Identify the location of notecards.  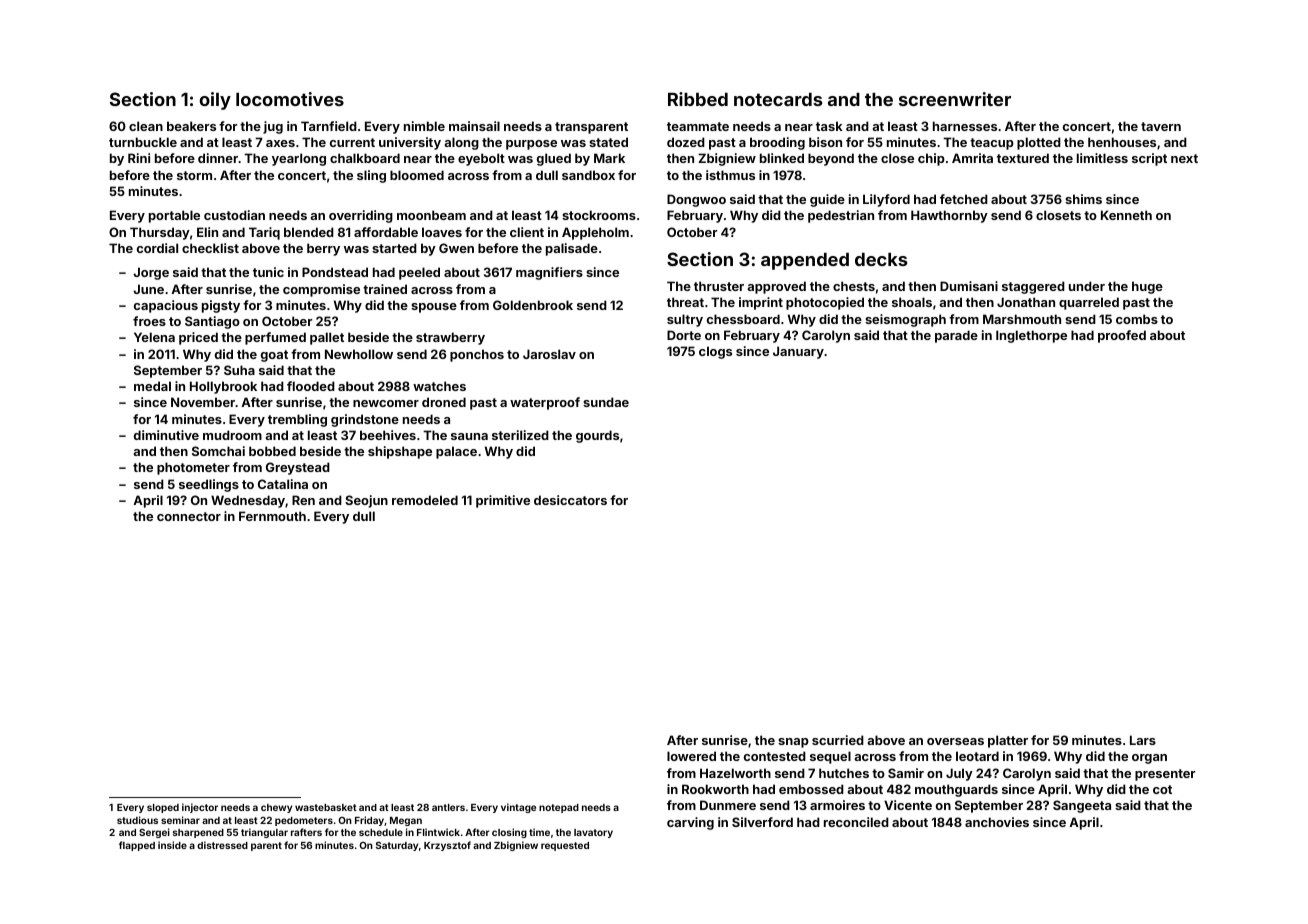
(778, 99).
